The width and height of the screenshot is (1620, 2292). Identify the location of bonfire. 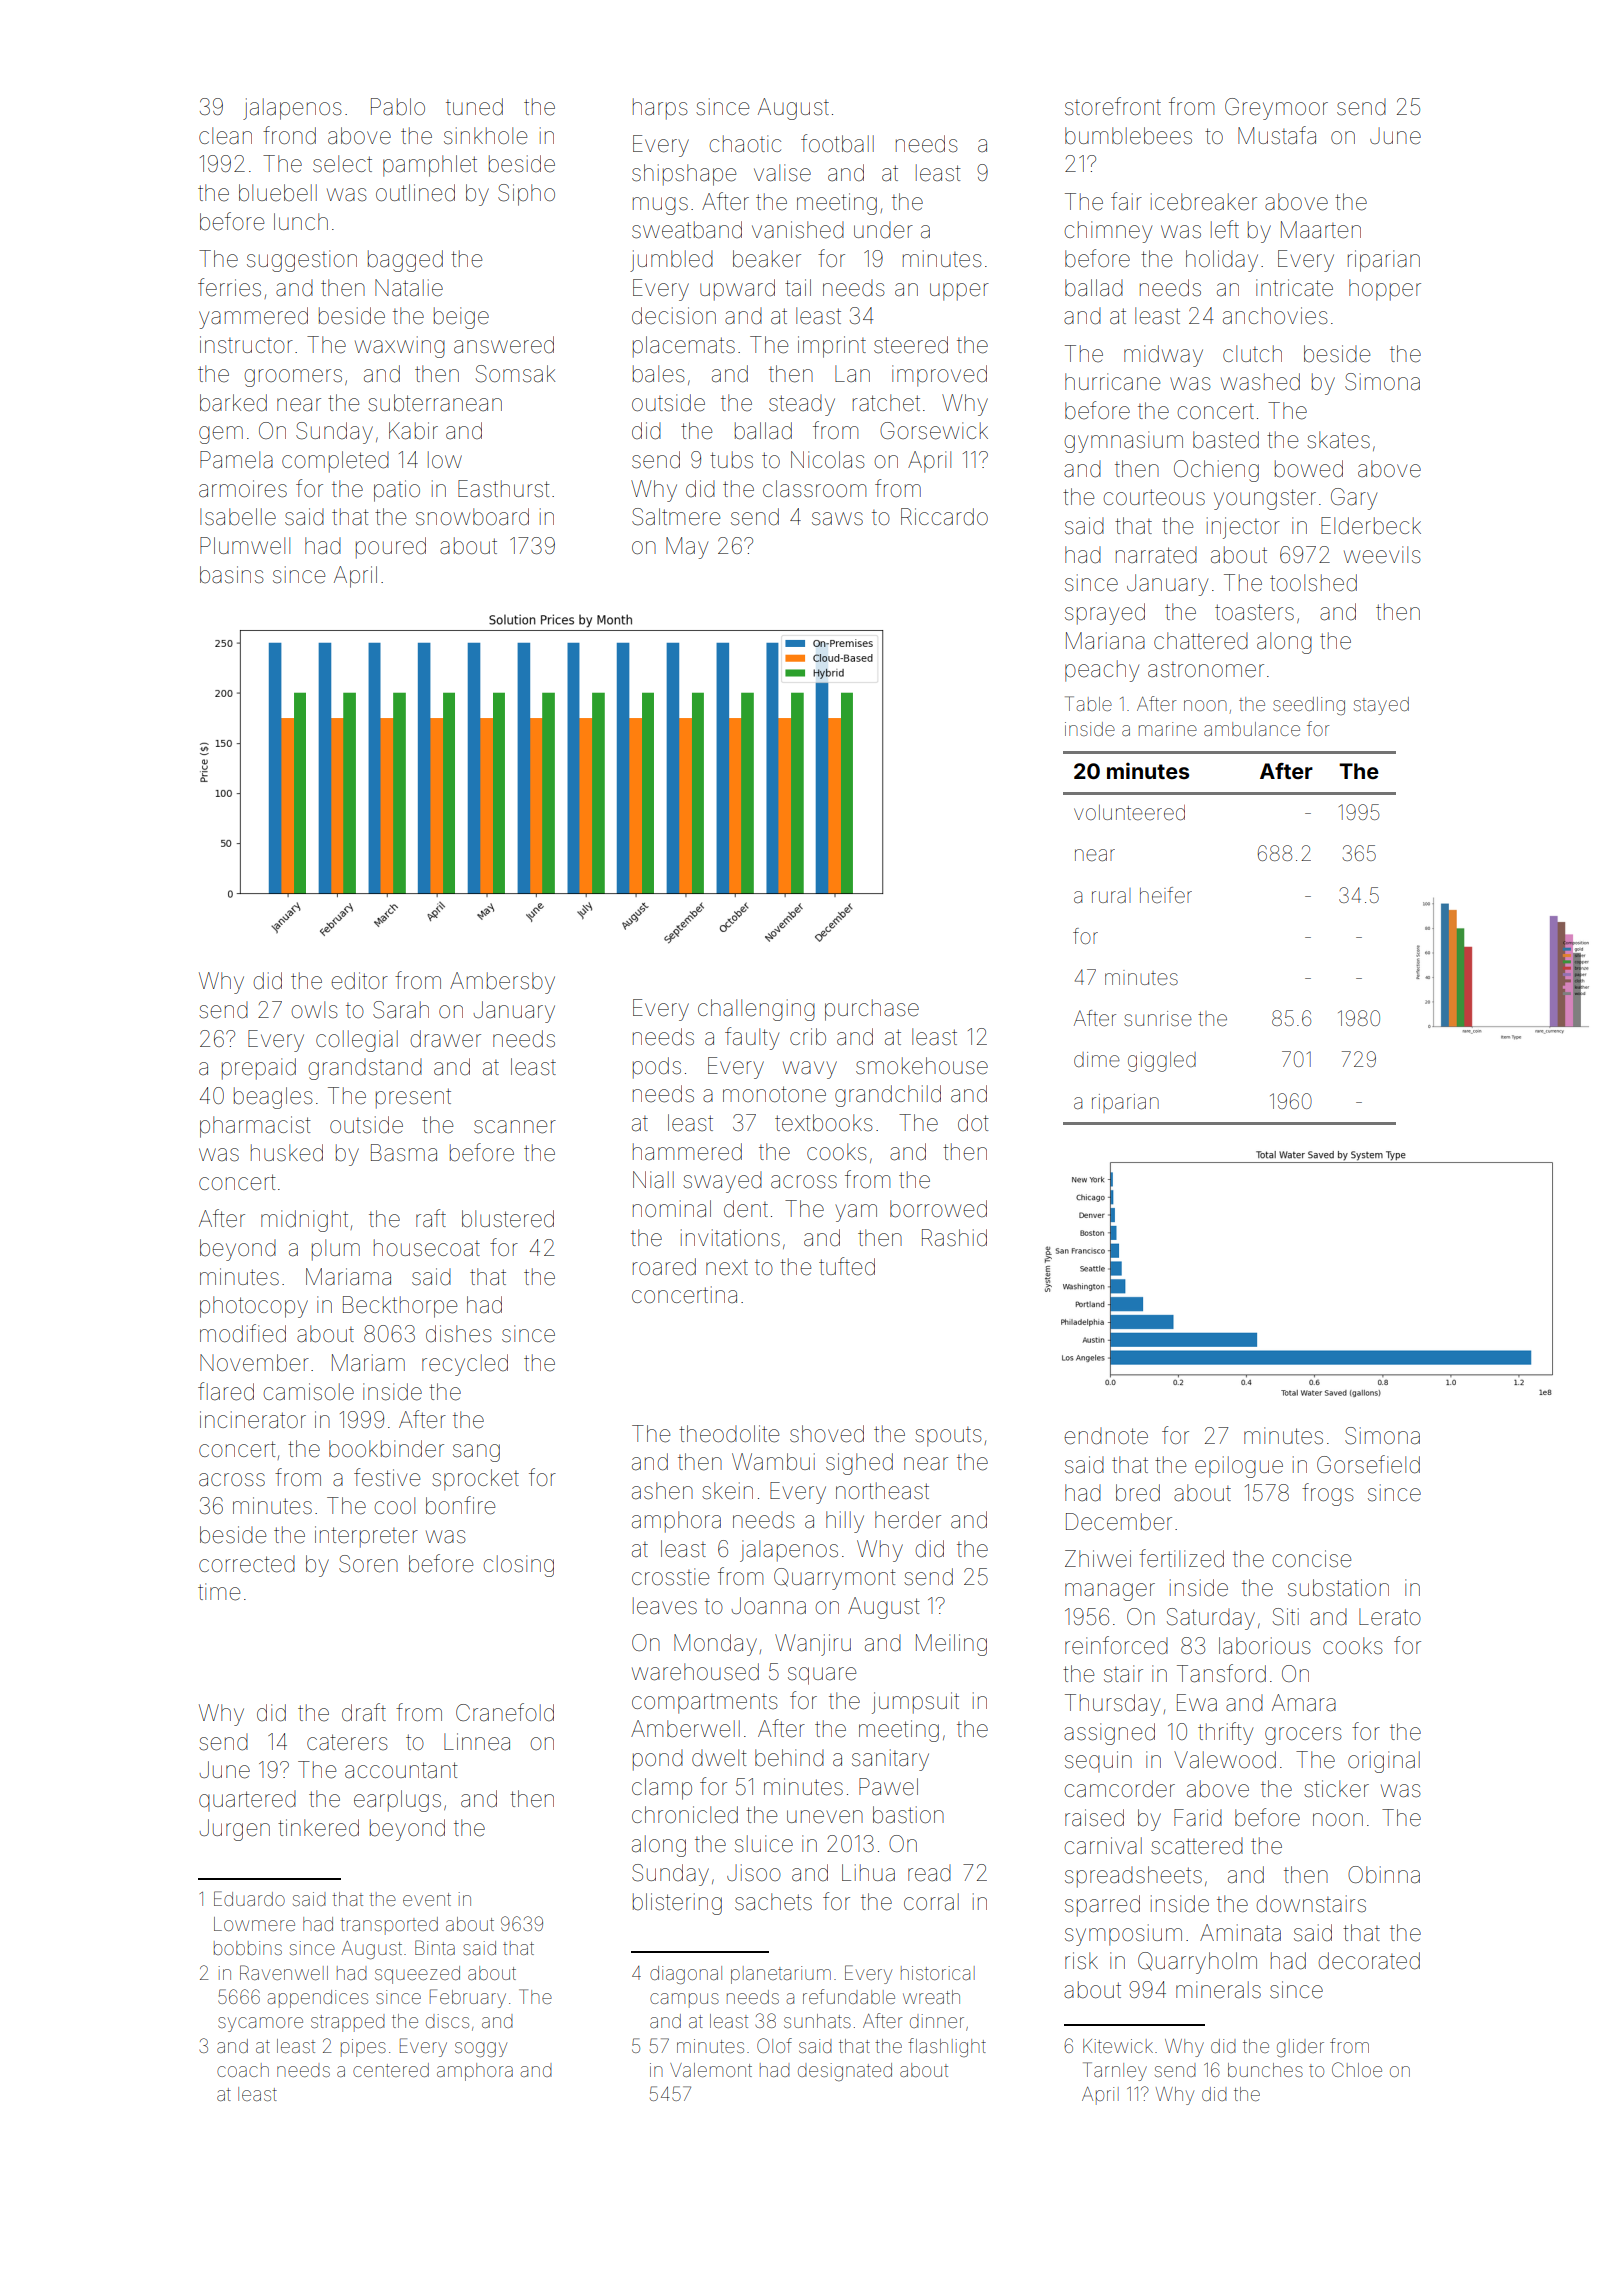
(460, 1505).
